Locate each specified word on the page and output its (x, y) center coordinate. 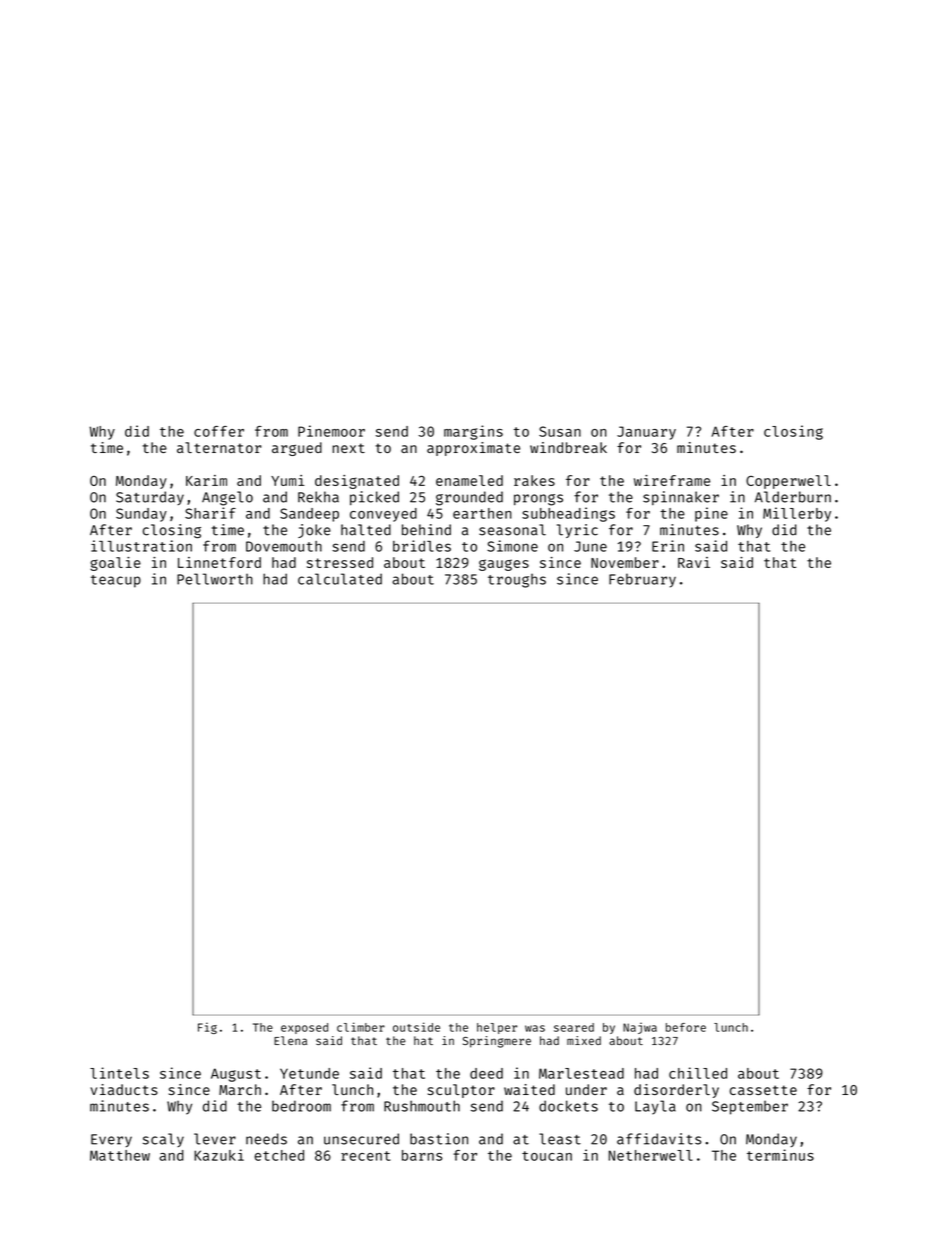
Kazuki (219, 1155)
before (686, 1027)
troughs (517, 580)
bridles (422, 546)
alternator (219, 447)
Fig (207, 1028)
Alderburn (793, 497)
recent (365, 1156)
